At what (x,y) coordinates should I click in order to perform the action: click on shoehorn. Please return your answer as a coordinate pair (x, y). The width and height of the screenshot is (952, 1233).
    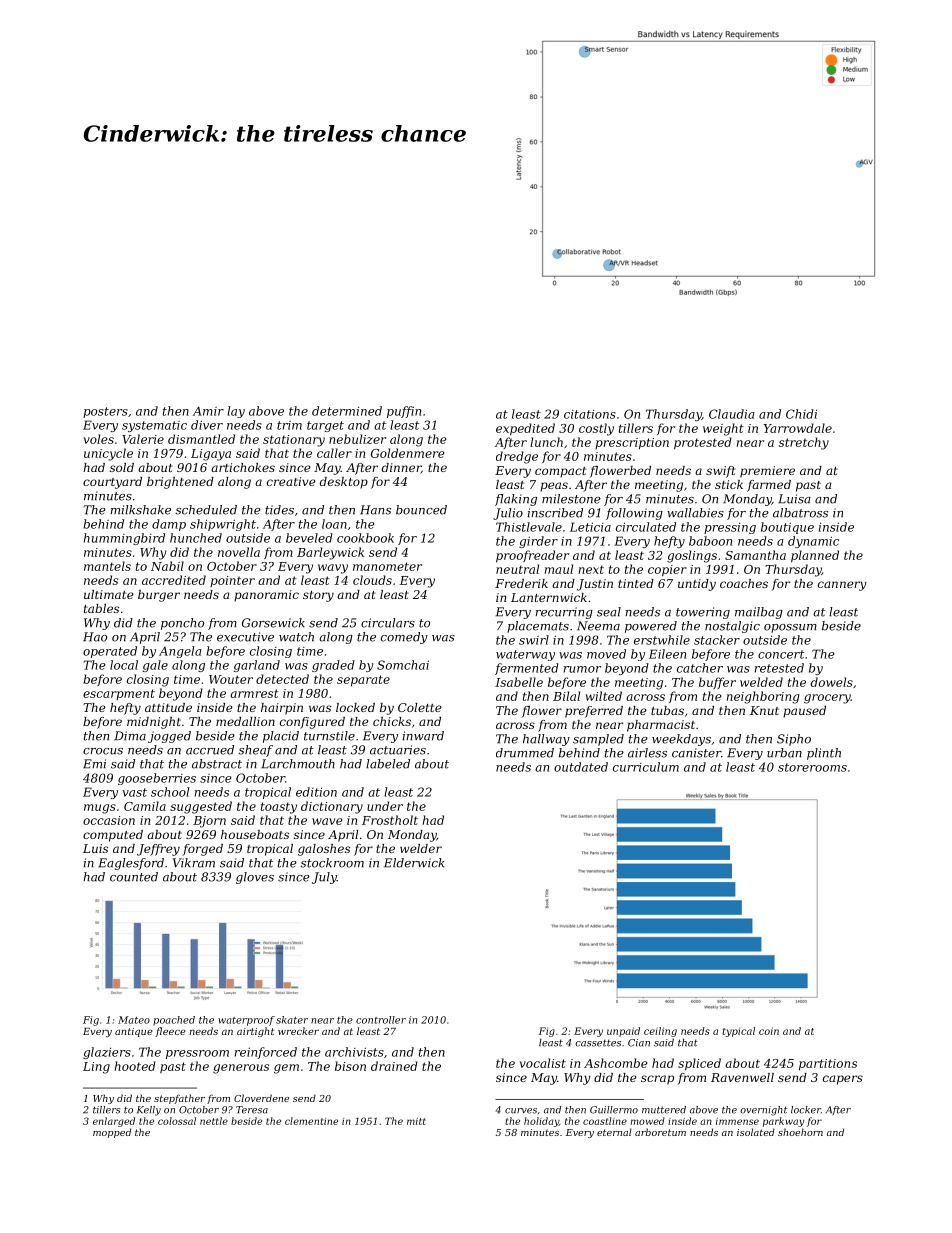
    Looking at the image, I should click on (800, 1132).
